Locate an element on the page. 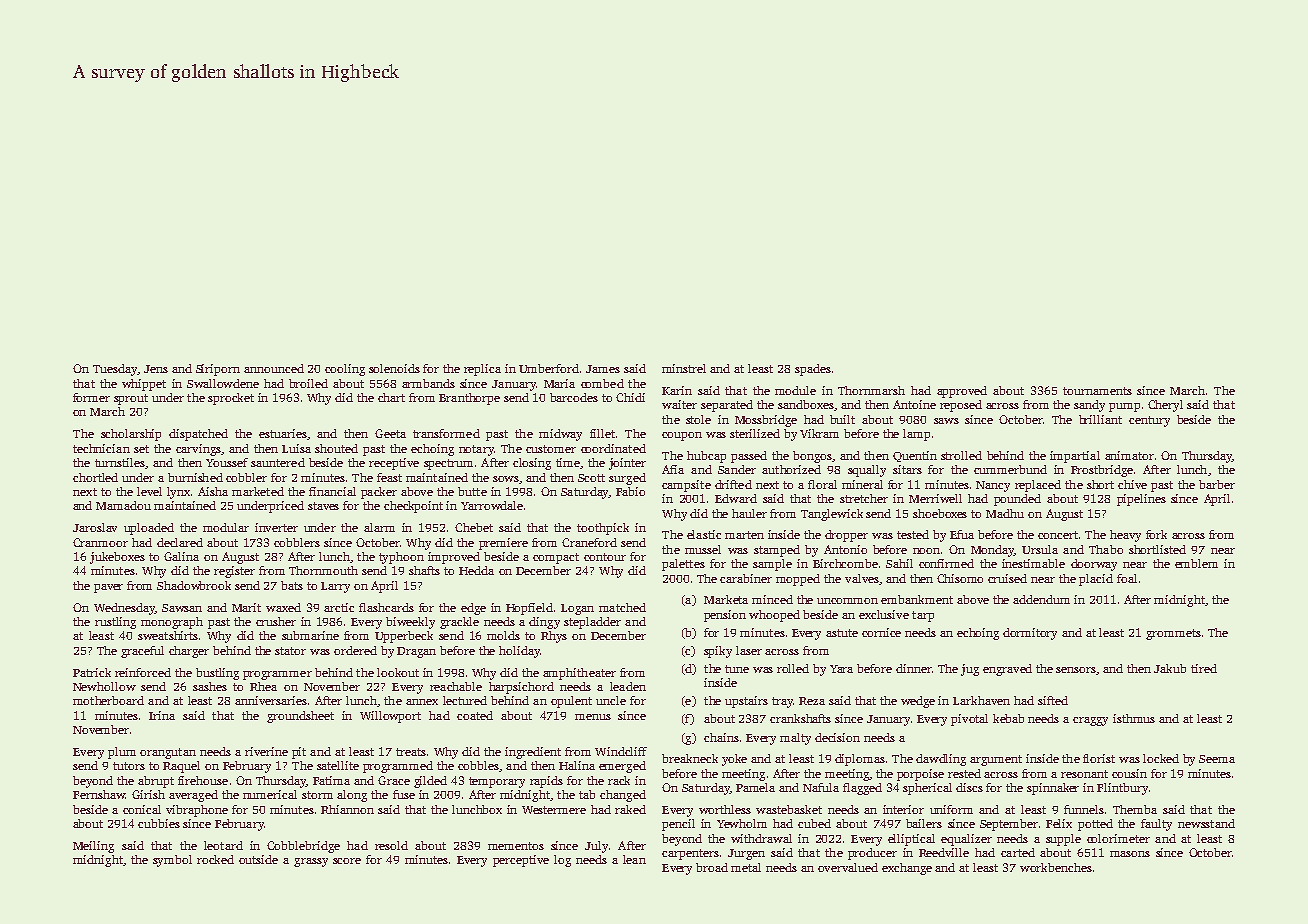 This image has width=1308, height=924. diplomas is located at coordinates (860, 760).
